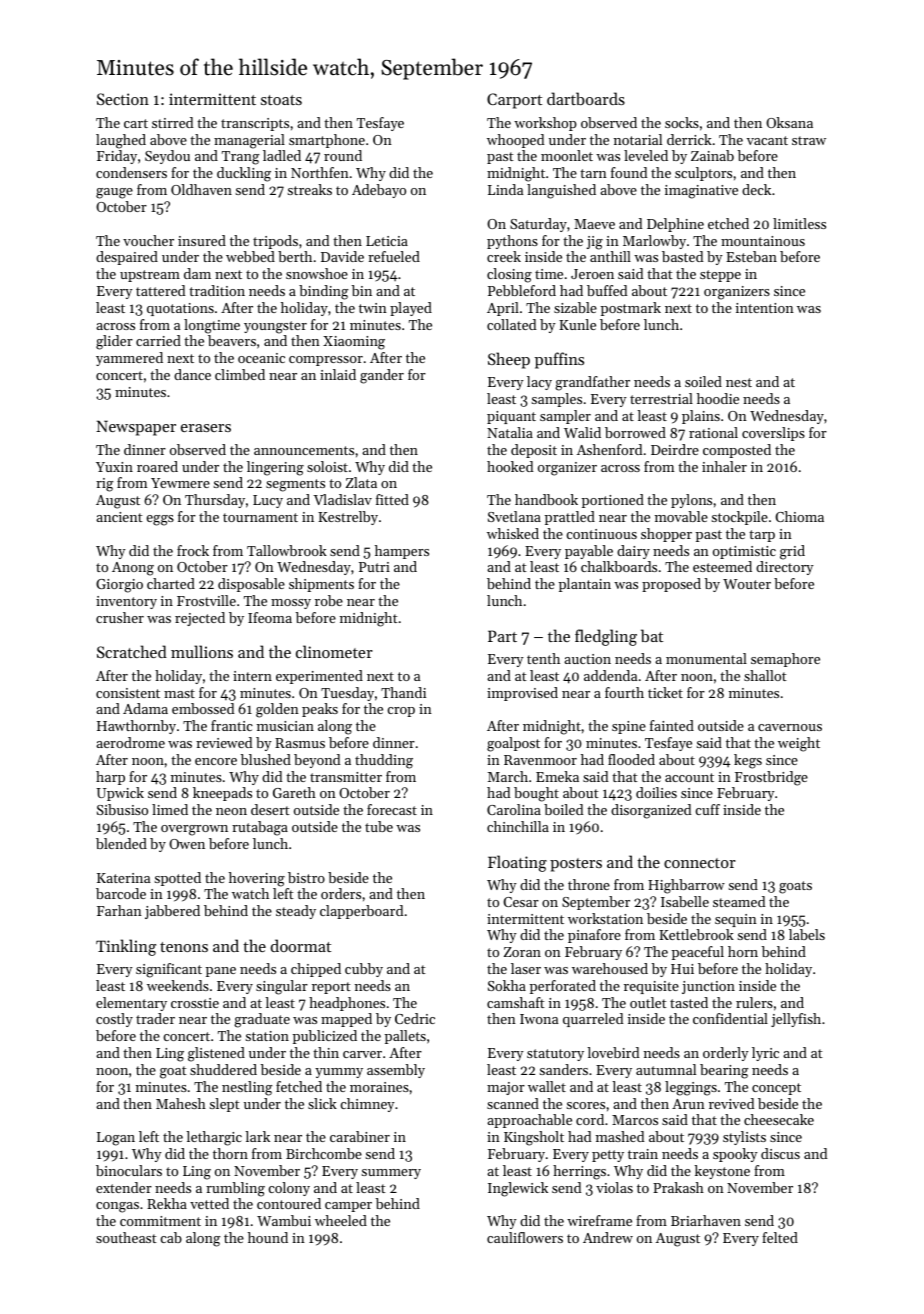 The image size is (924, 1314). Describe the element at coordinates (771, 778) in the screenshot. I see `Frostbridge` at that location.
